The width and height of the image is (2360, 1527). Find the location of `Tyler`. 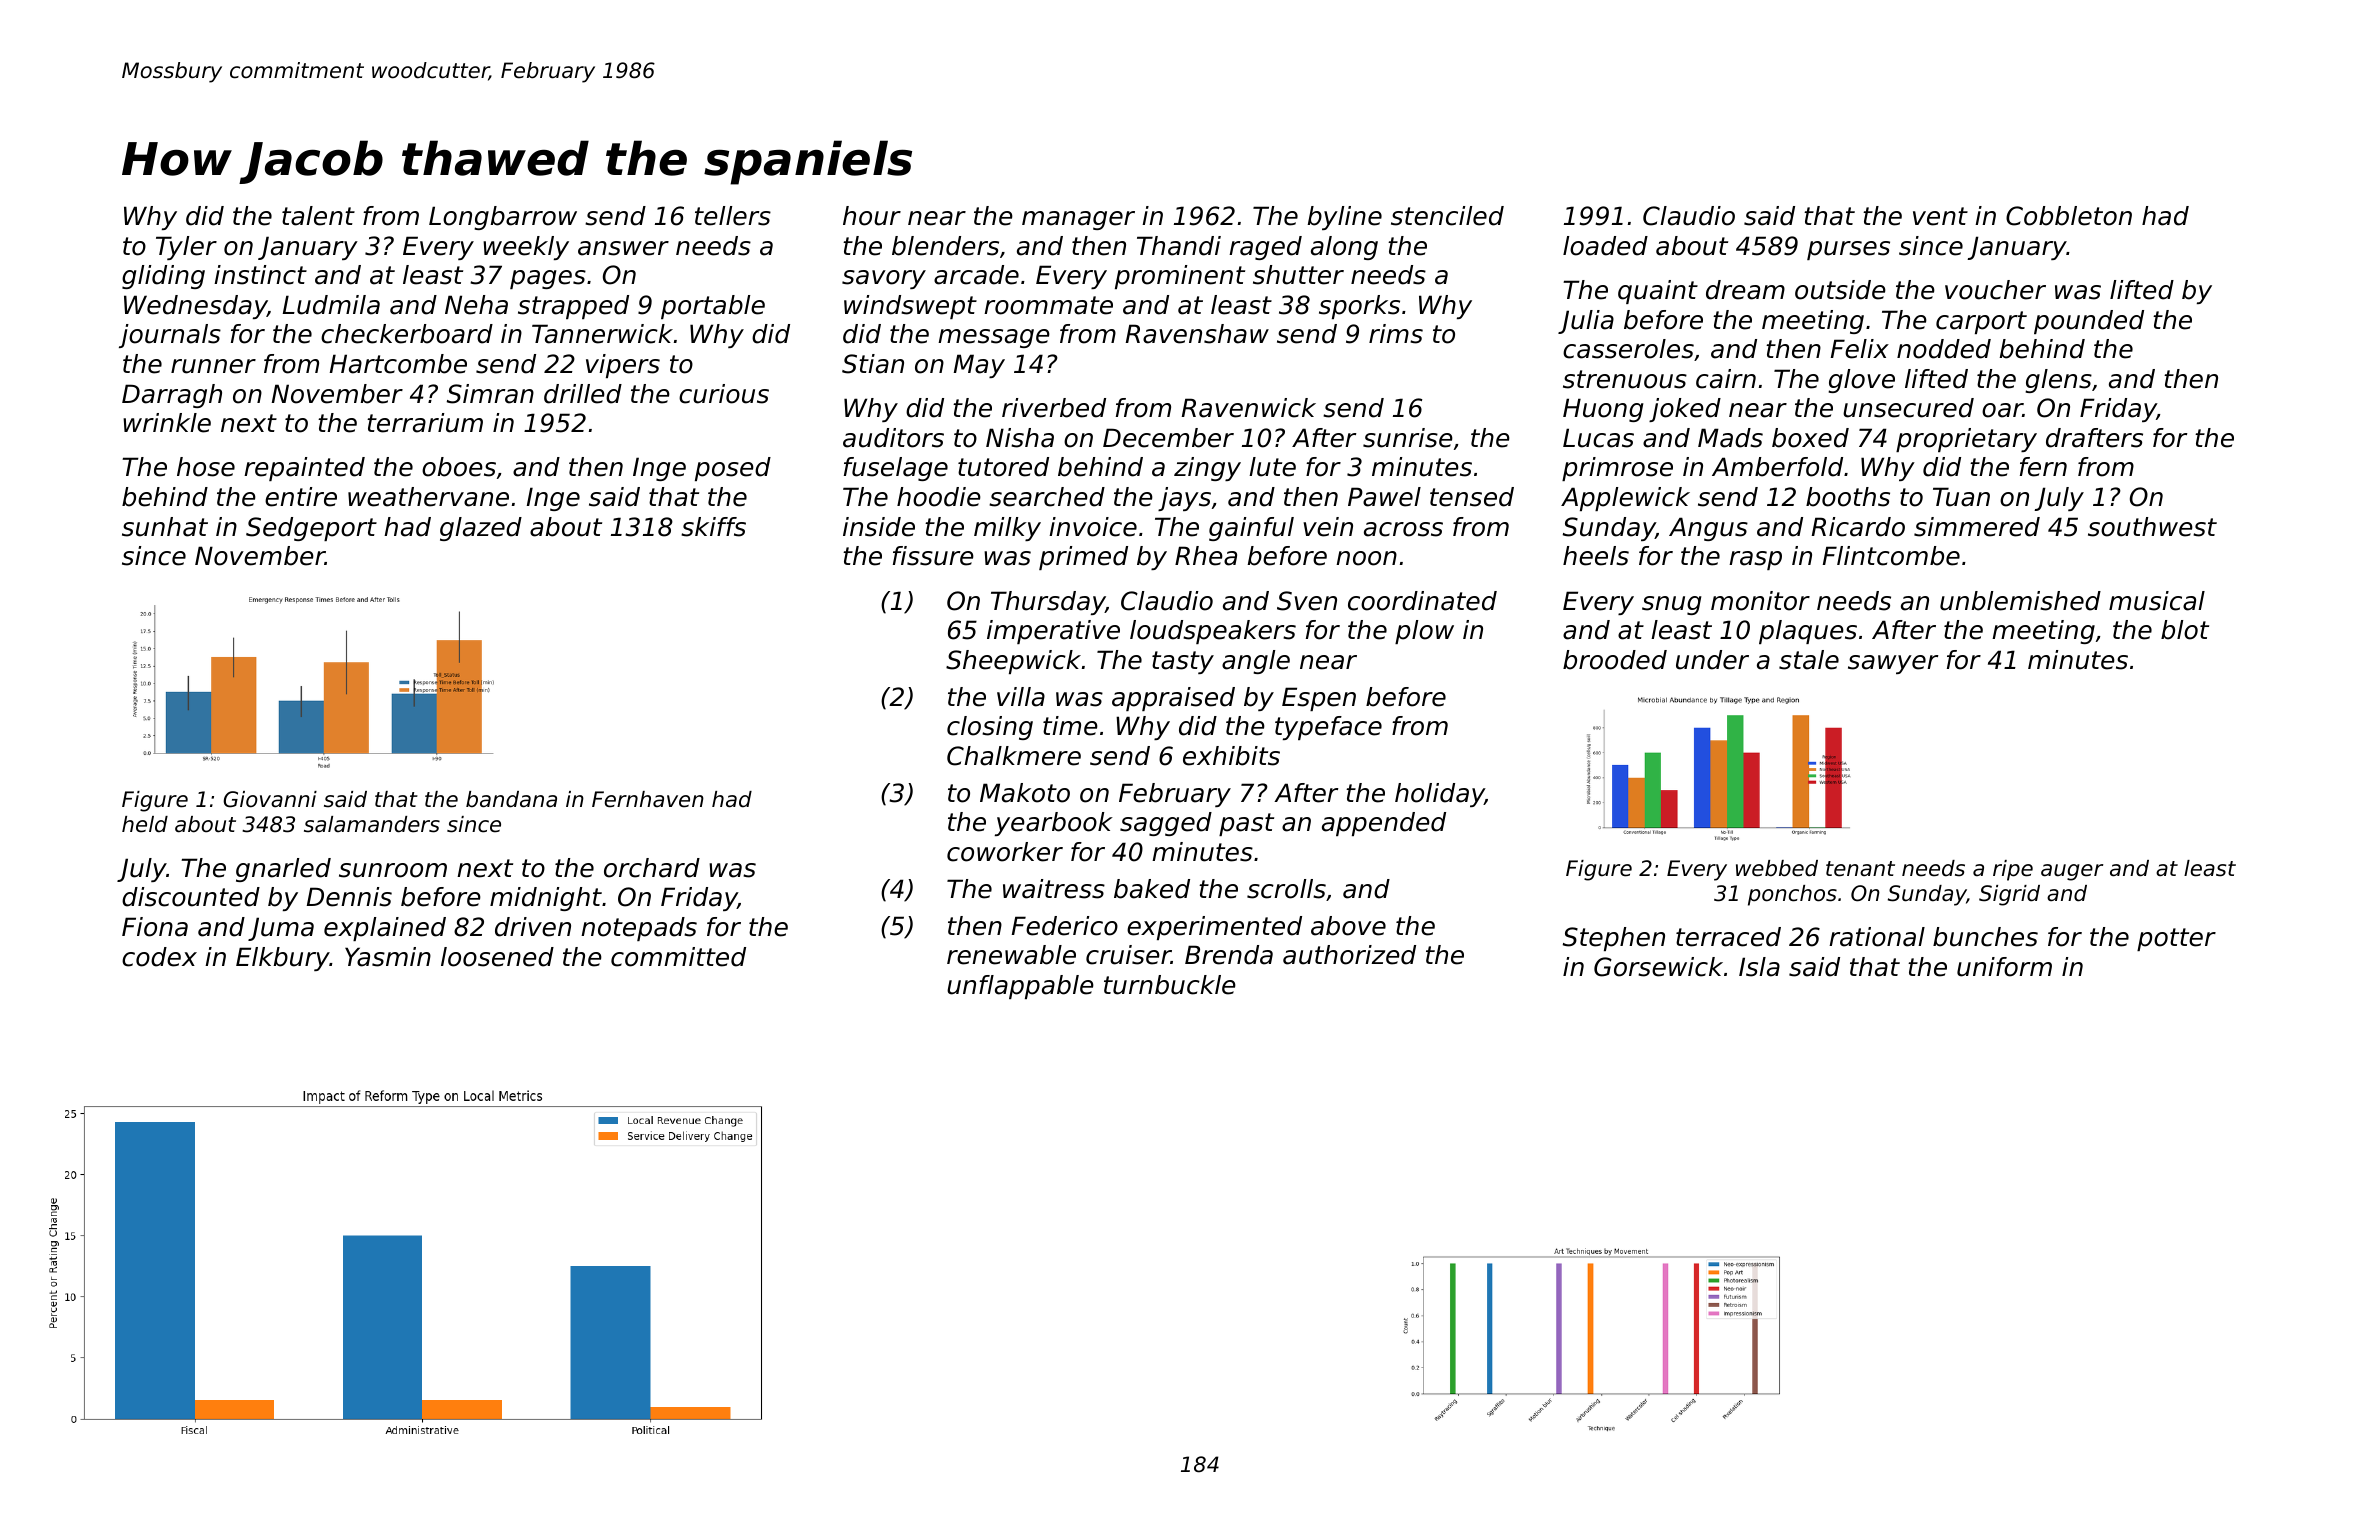

Tyler is located at coordinates (186, 248).
